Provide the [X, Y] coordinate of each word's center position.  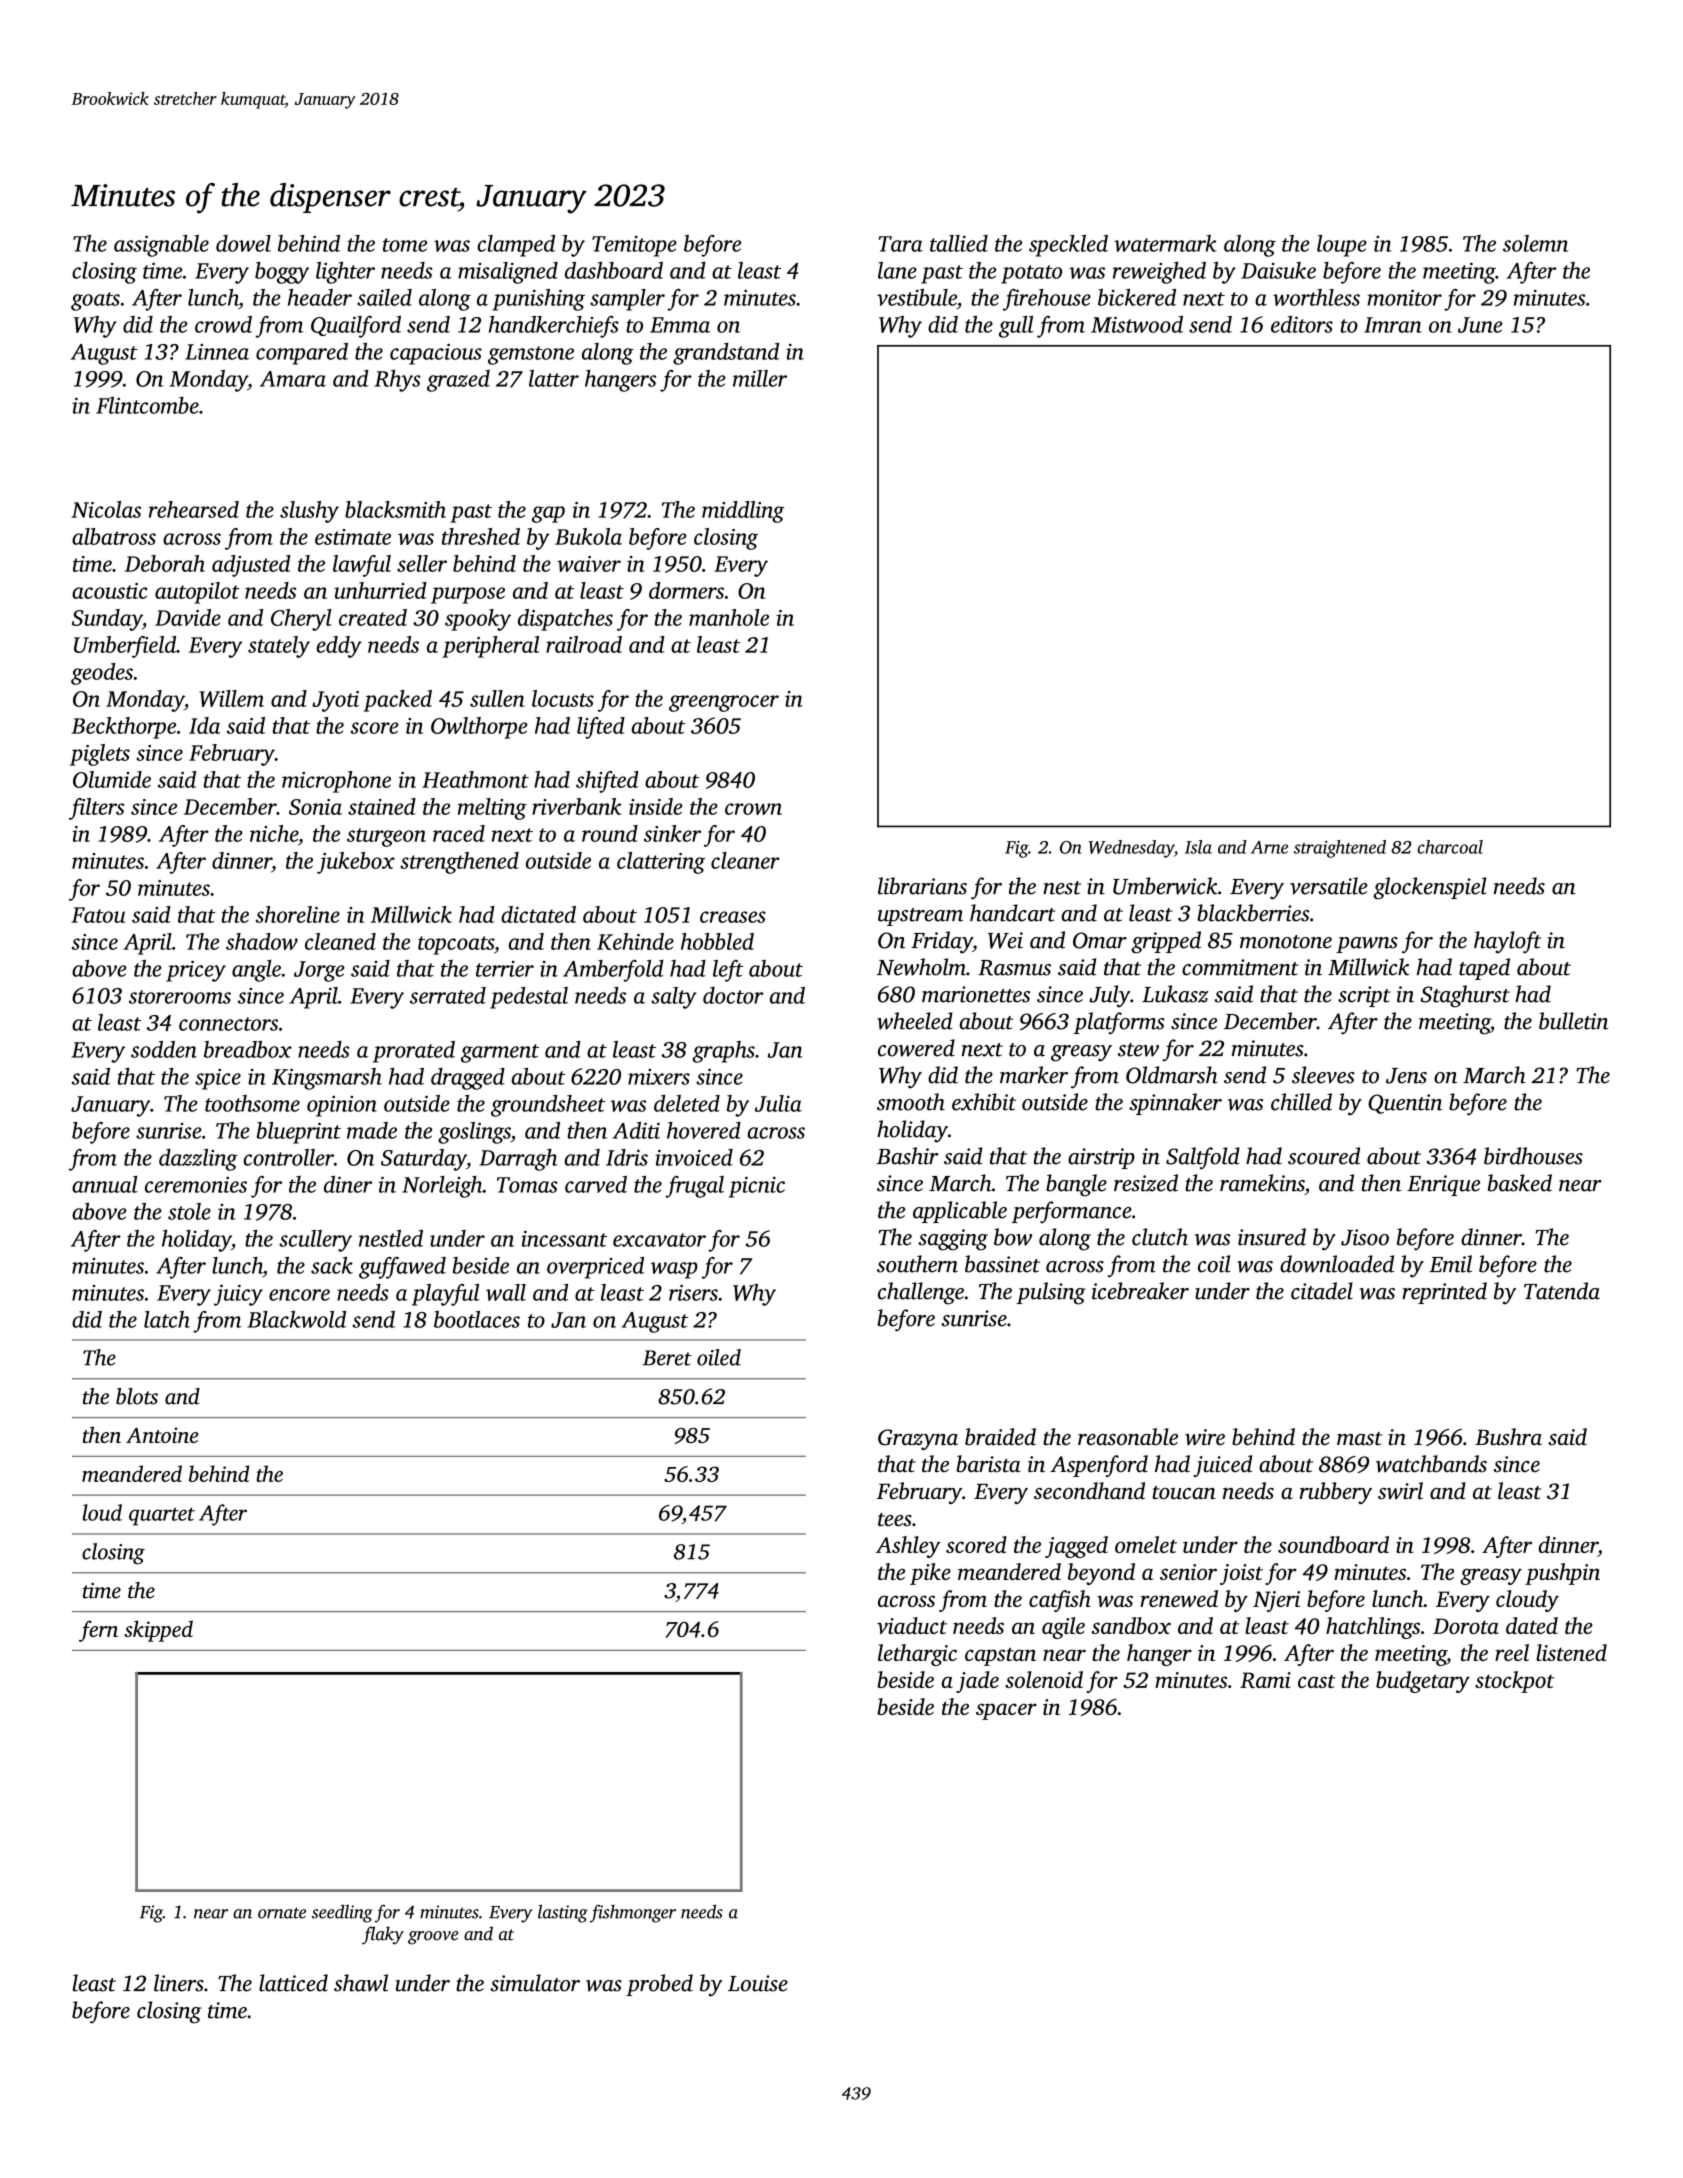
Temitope [634, 246]
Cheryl [301, 620]
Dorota [1466, 1626]
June [1480, 325]
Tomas [527, 1185]
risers [693, 1292]
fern [98, 1631]
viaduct [912, 1625]
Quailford [356, 327]
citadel [1322, 1291]
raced [459, 833]
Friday [942, 942]
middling [743, 512]
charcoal [1450, 847]
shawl [361, 1983]
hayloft [1507, 942]
